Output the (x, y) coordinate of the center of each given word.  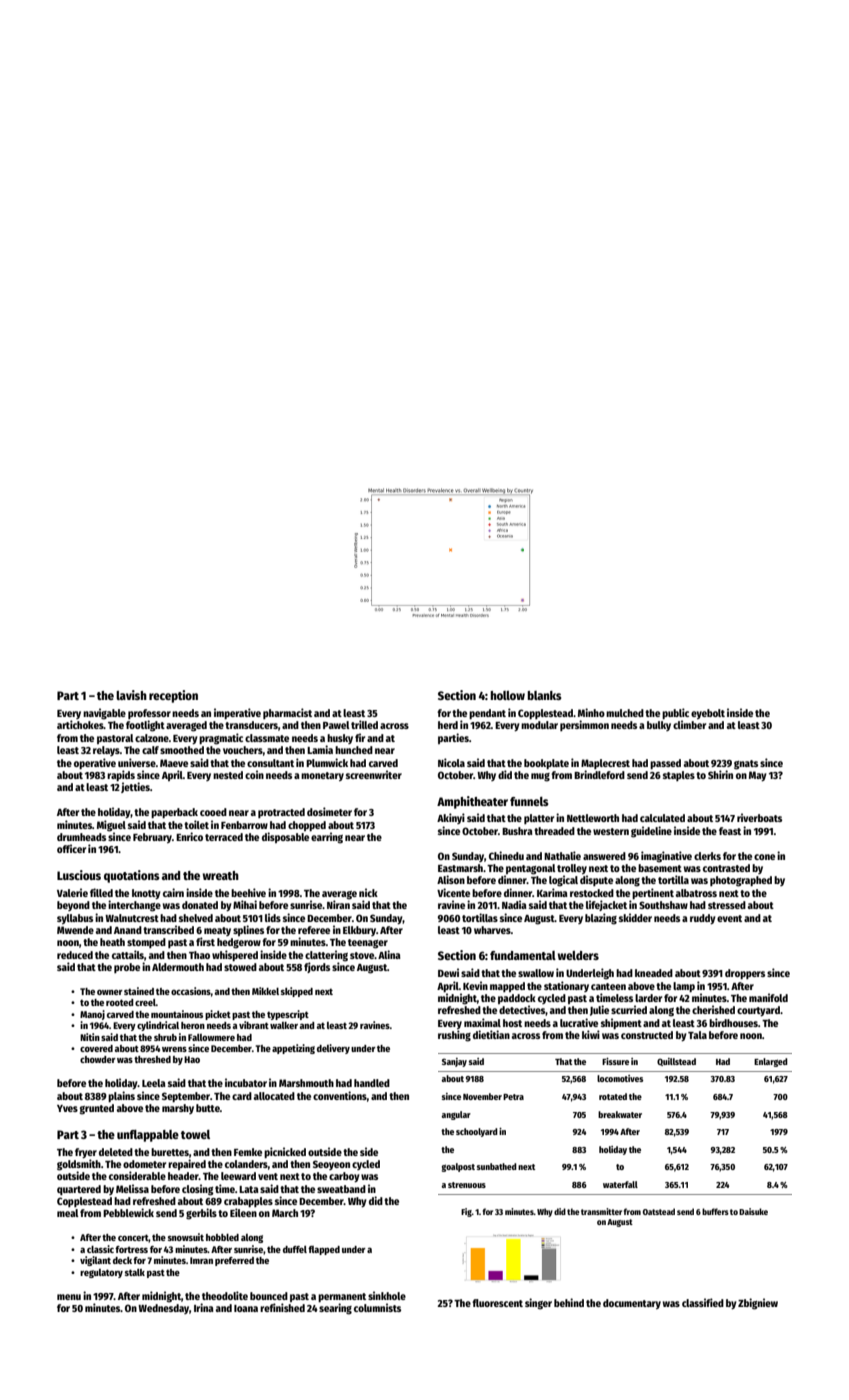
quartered (79, 1190)
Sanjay (454, 1062)
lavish (131, 695)
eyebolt (708, 714)
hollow (507, 695)
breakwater (620, 1114)
